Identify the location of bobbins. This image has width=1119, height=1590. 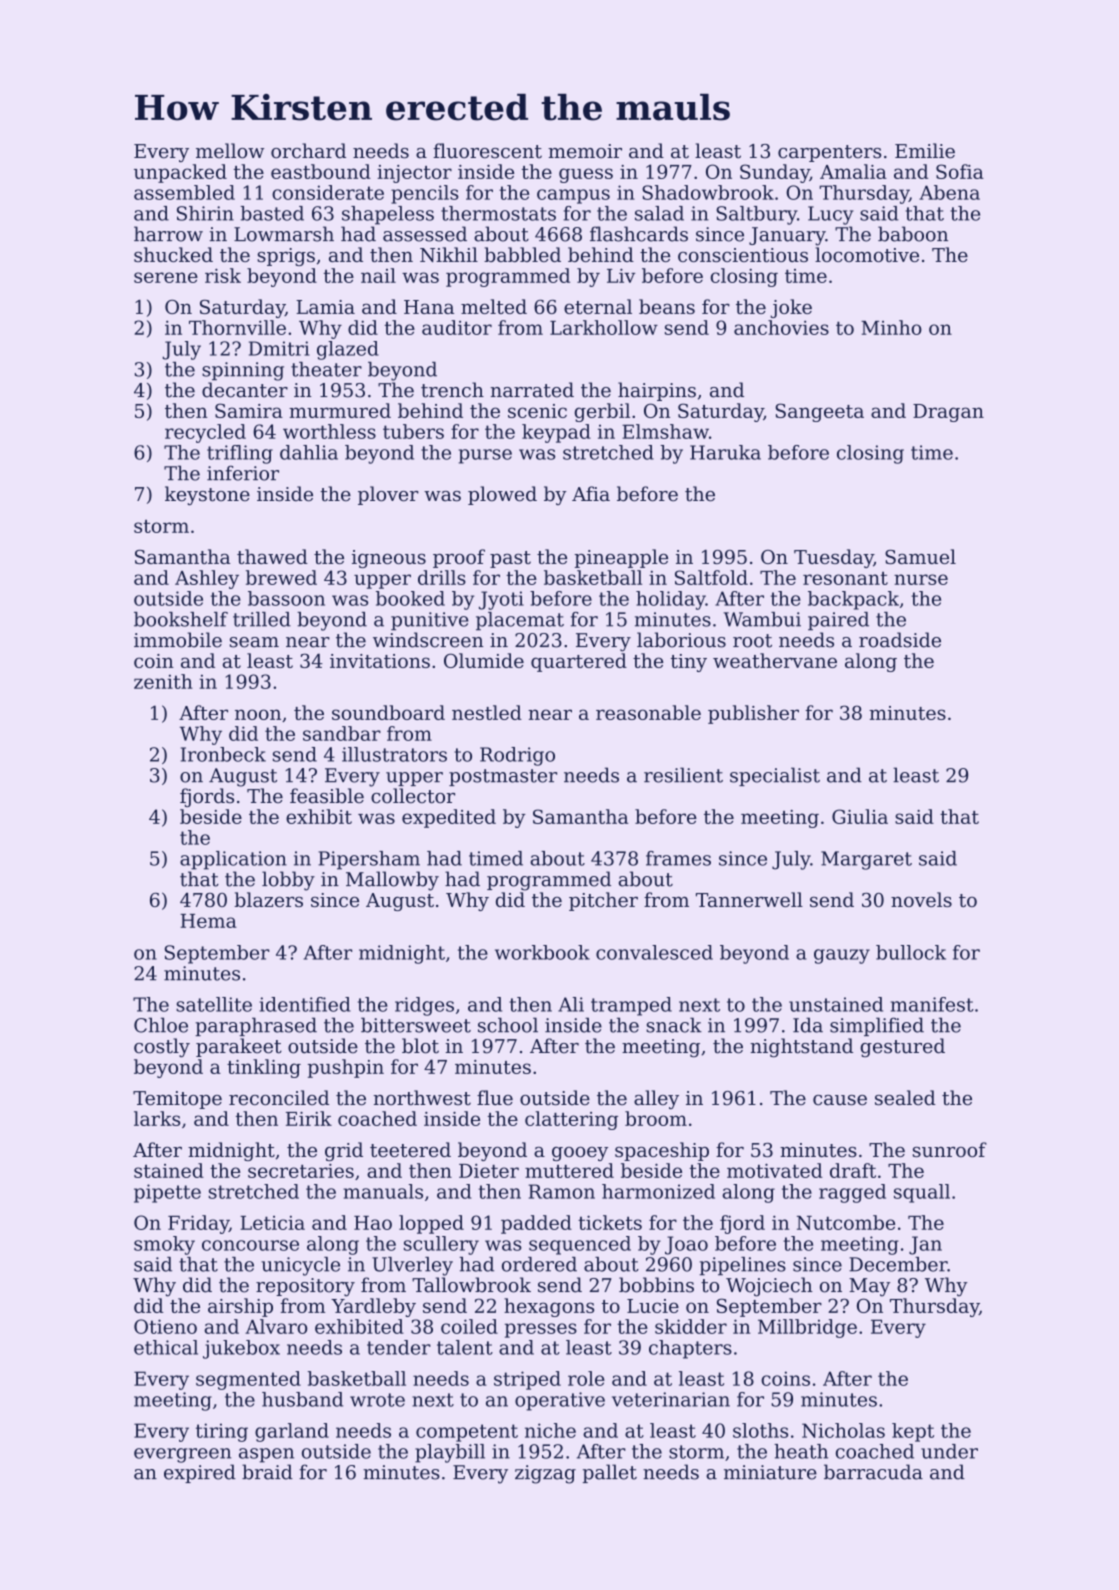
(656, 1285).
